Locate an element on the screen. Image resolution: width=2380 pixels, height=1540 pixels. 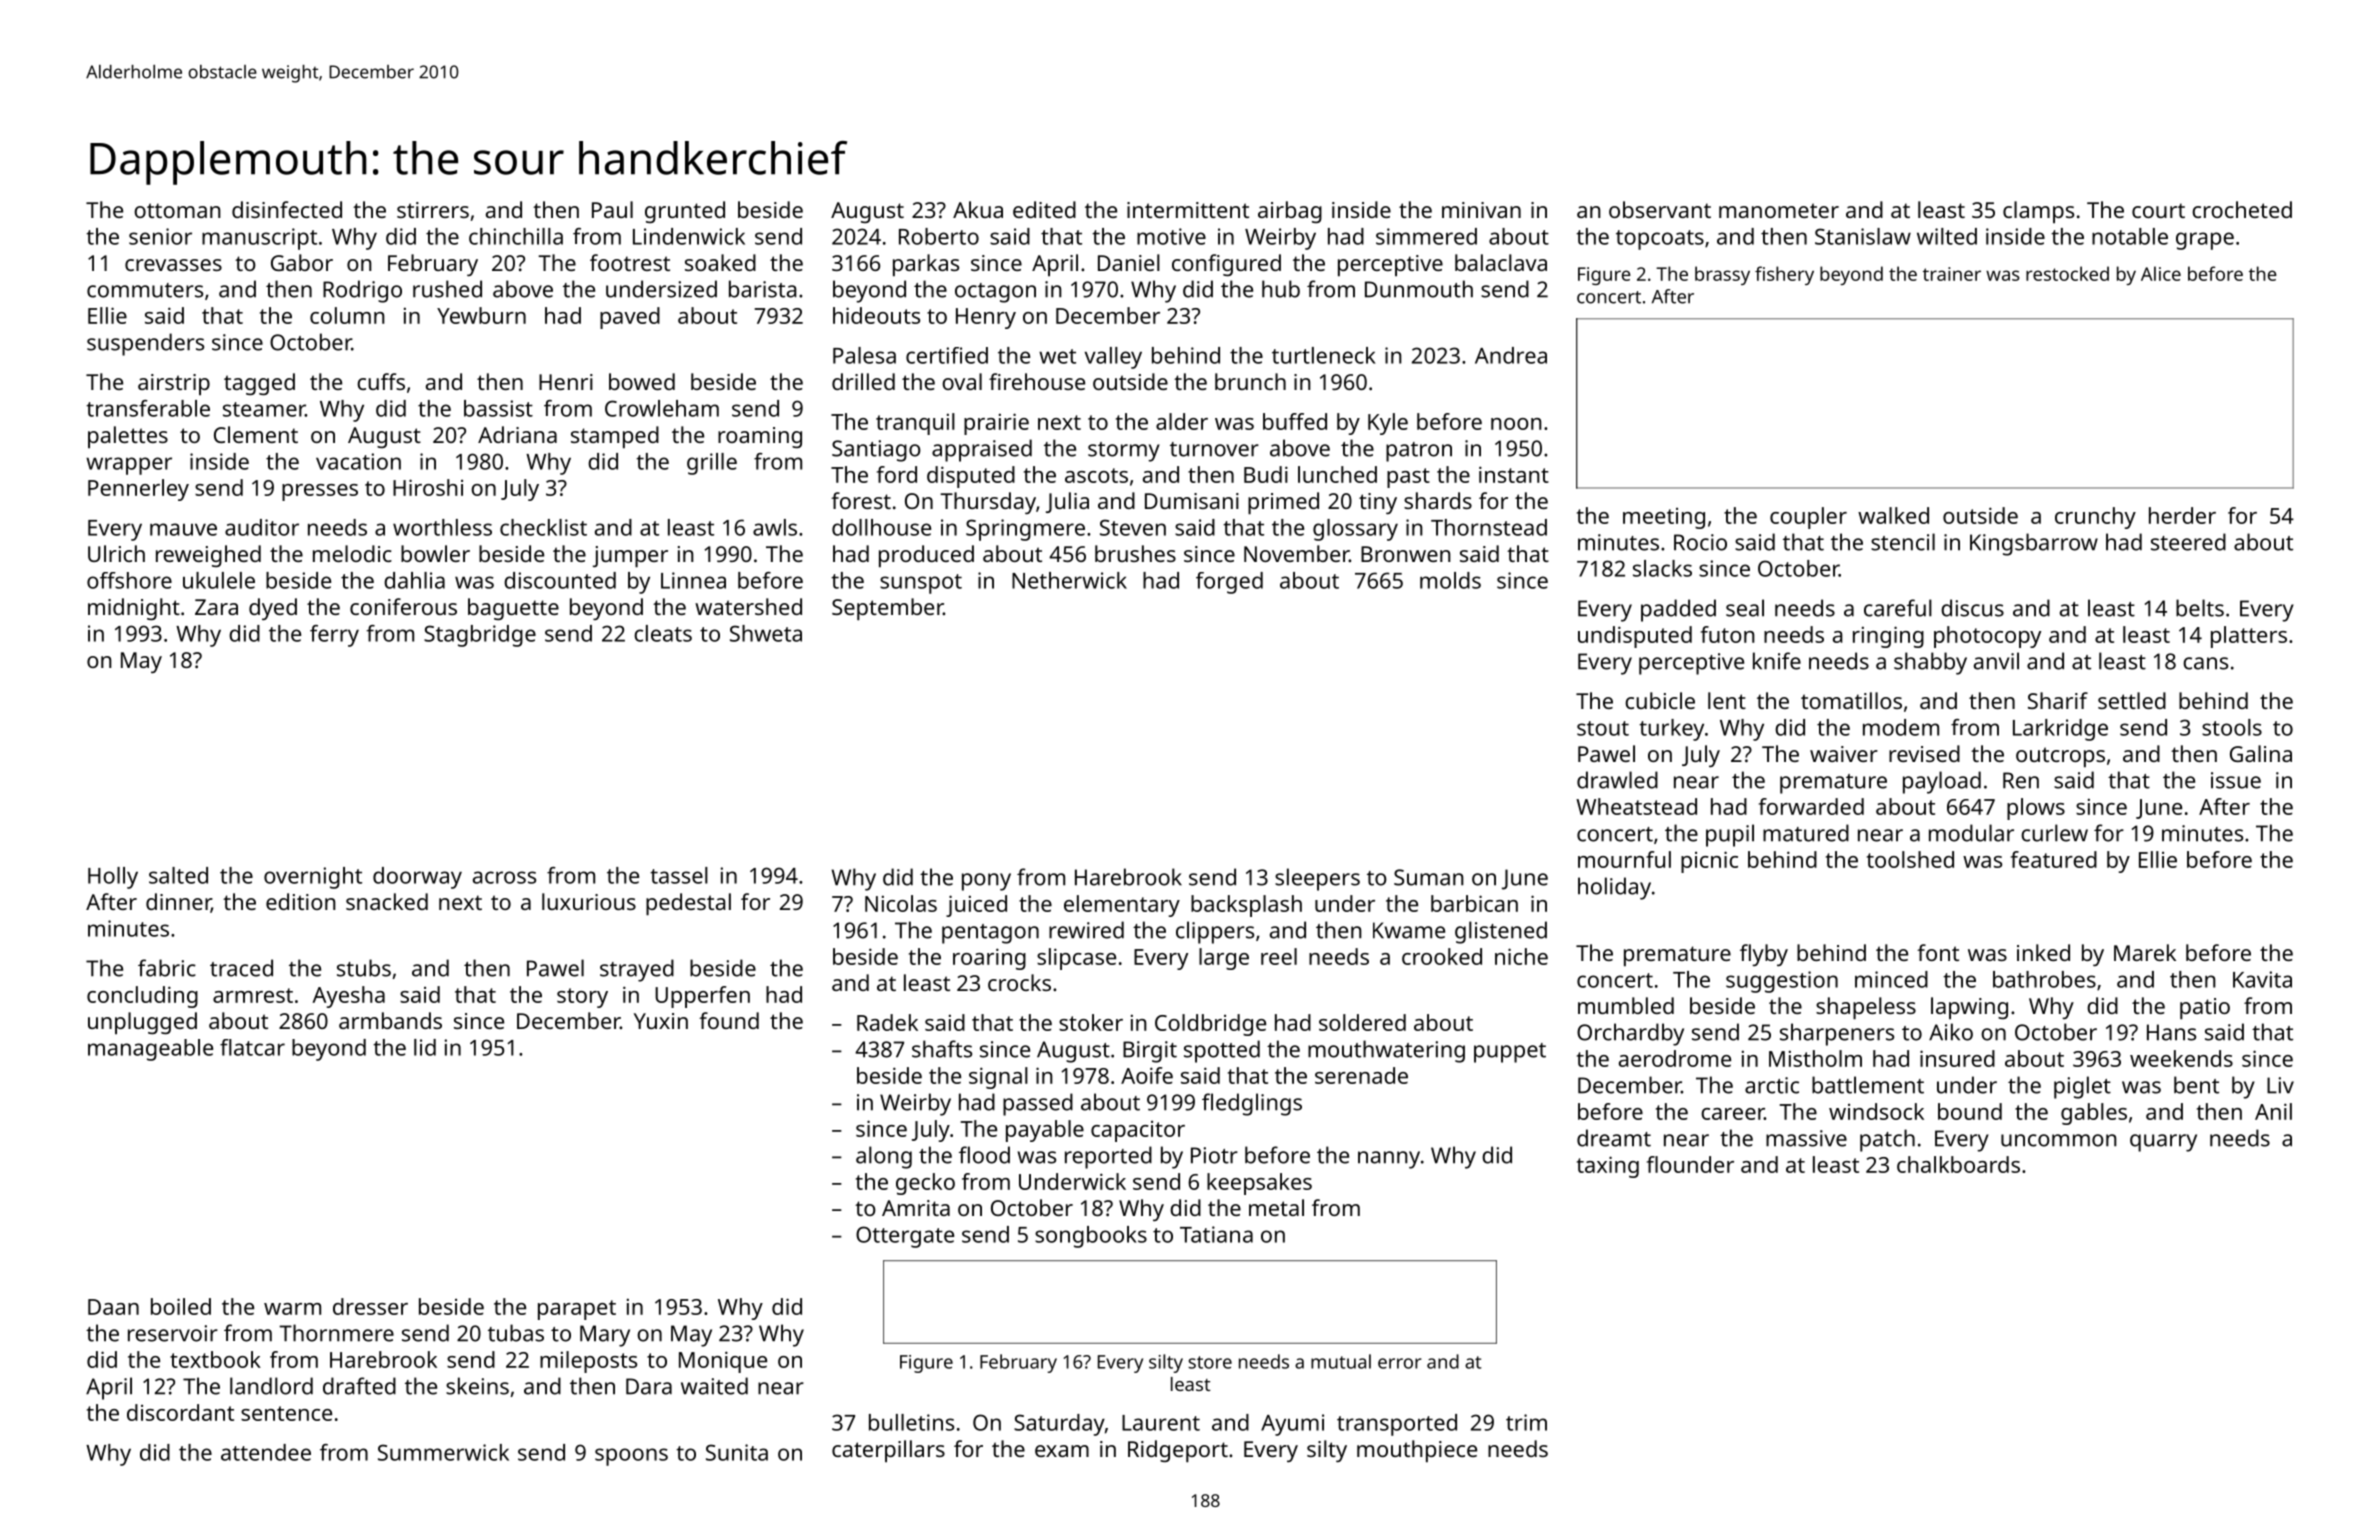
clippers is located at coordinates (1215, 932).
